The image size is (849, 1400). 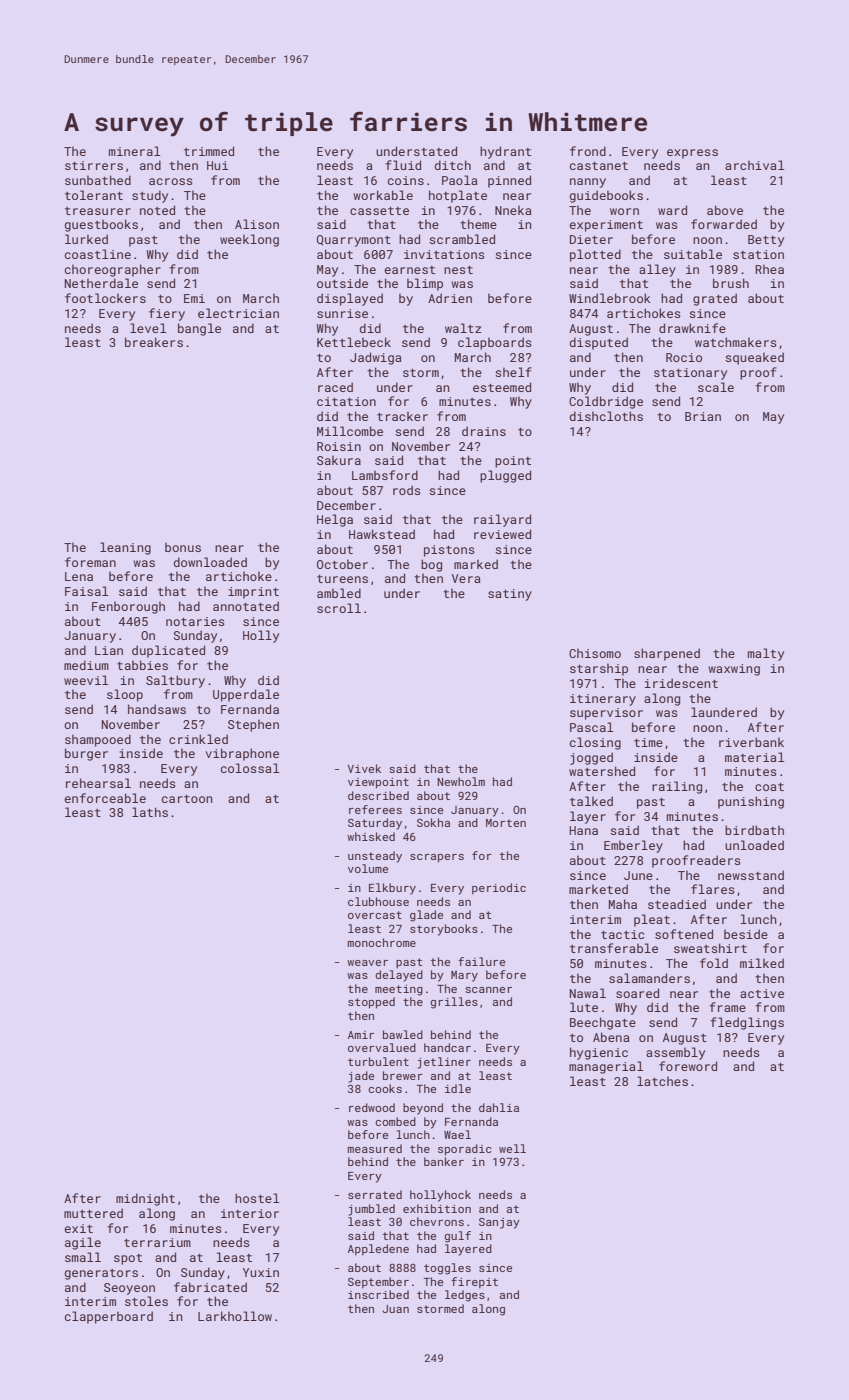 What do you see at coordinates (499, 1107) in the document?
I see `dahlia` at bounding box center [499, 1107].
